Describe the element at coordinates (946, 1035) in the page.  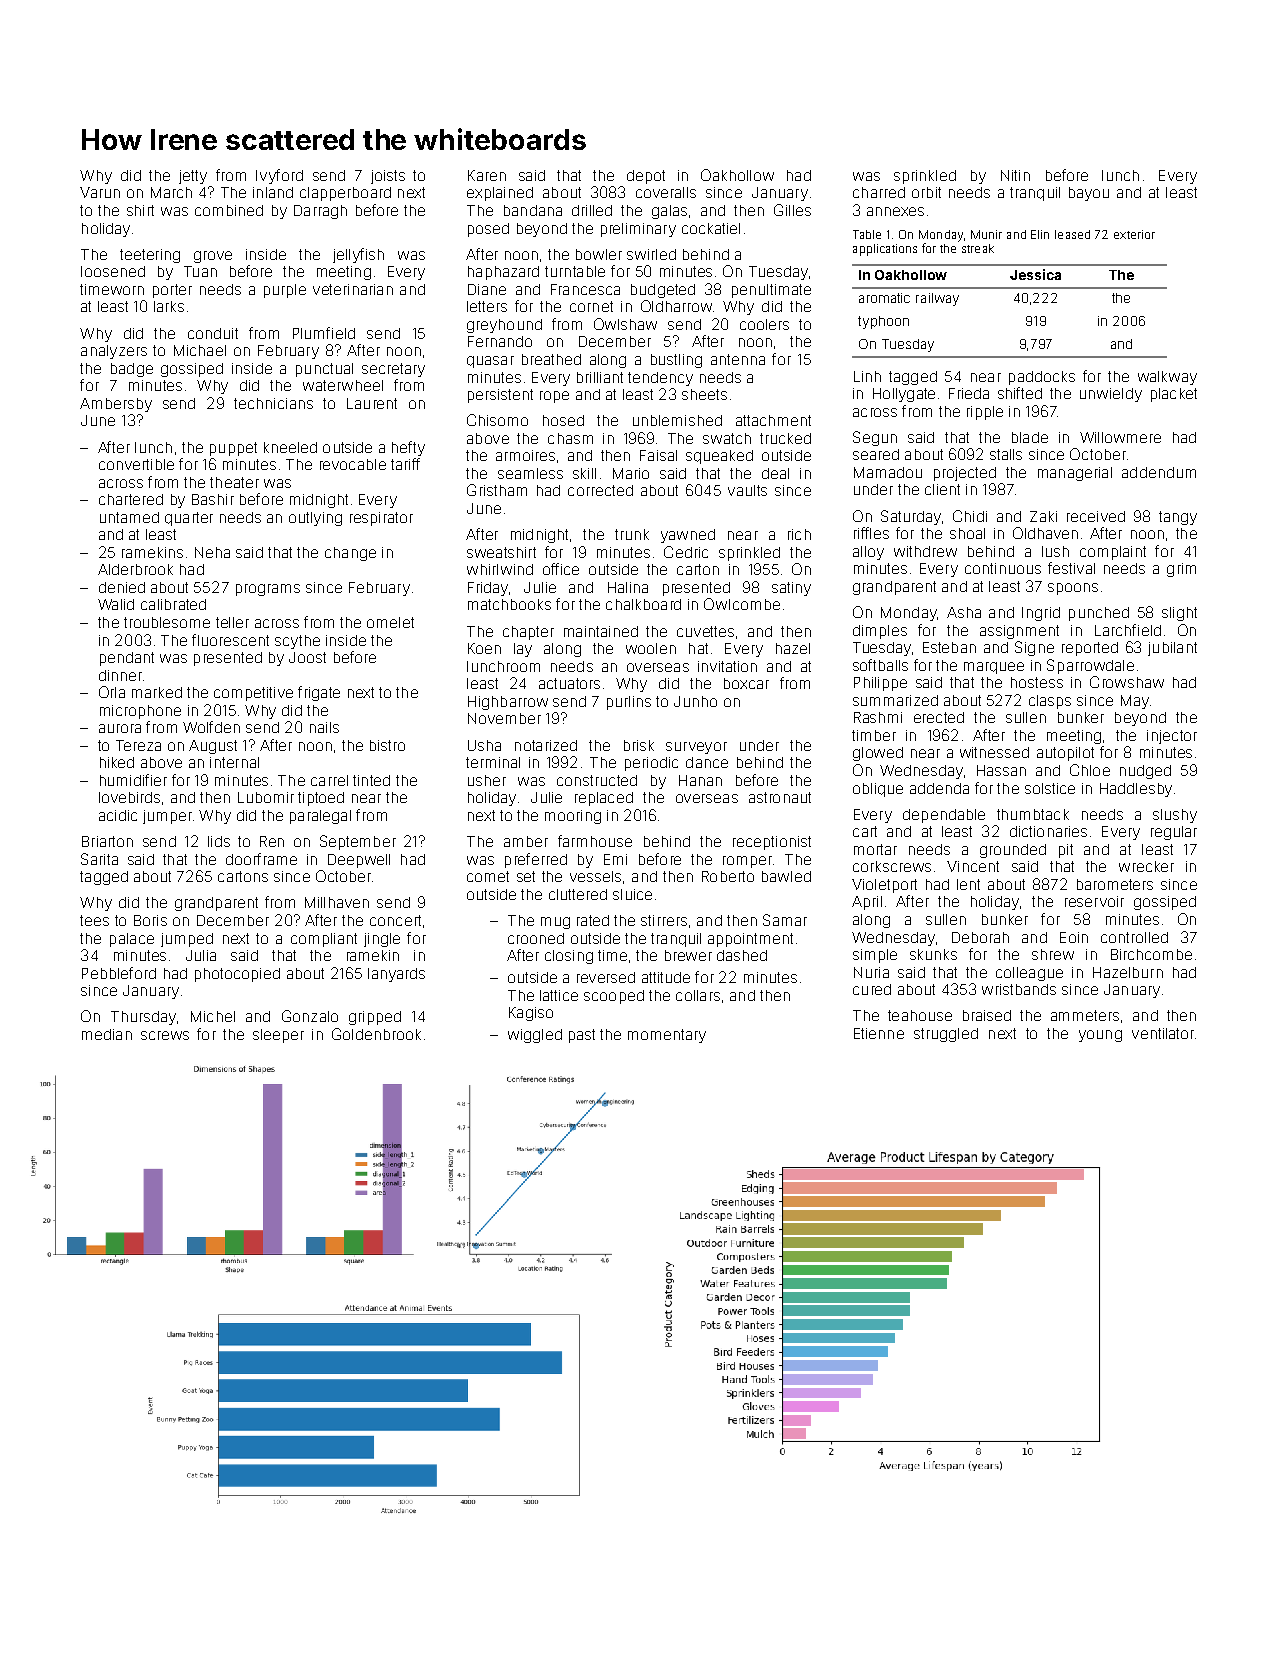
I see `struggled` at that location.
